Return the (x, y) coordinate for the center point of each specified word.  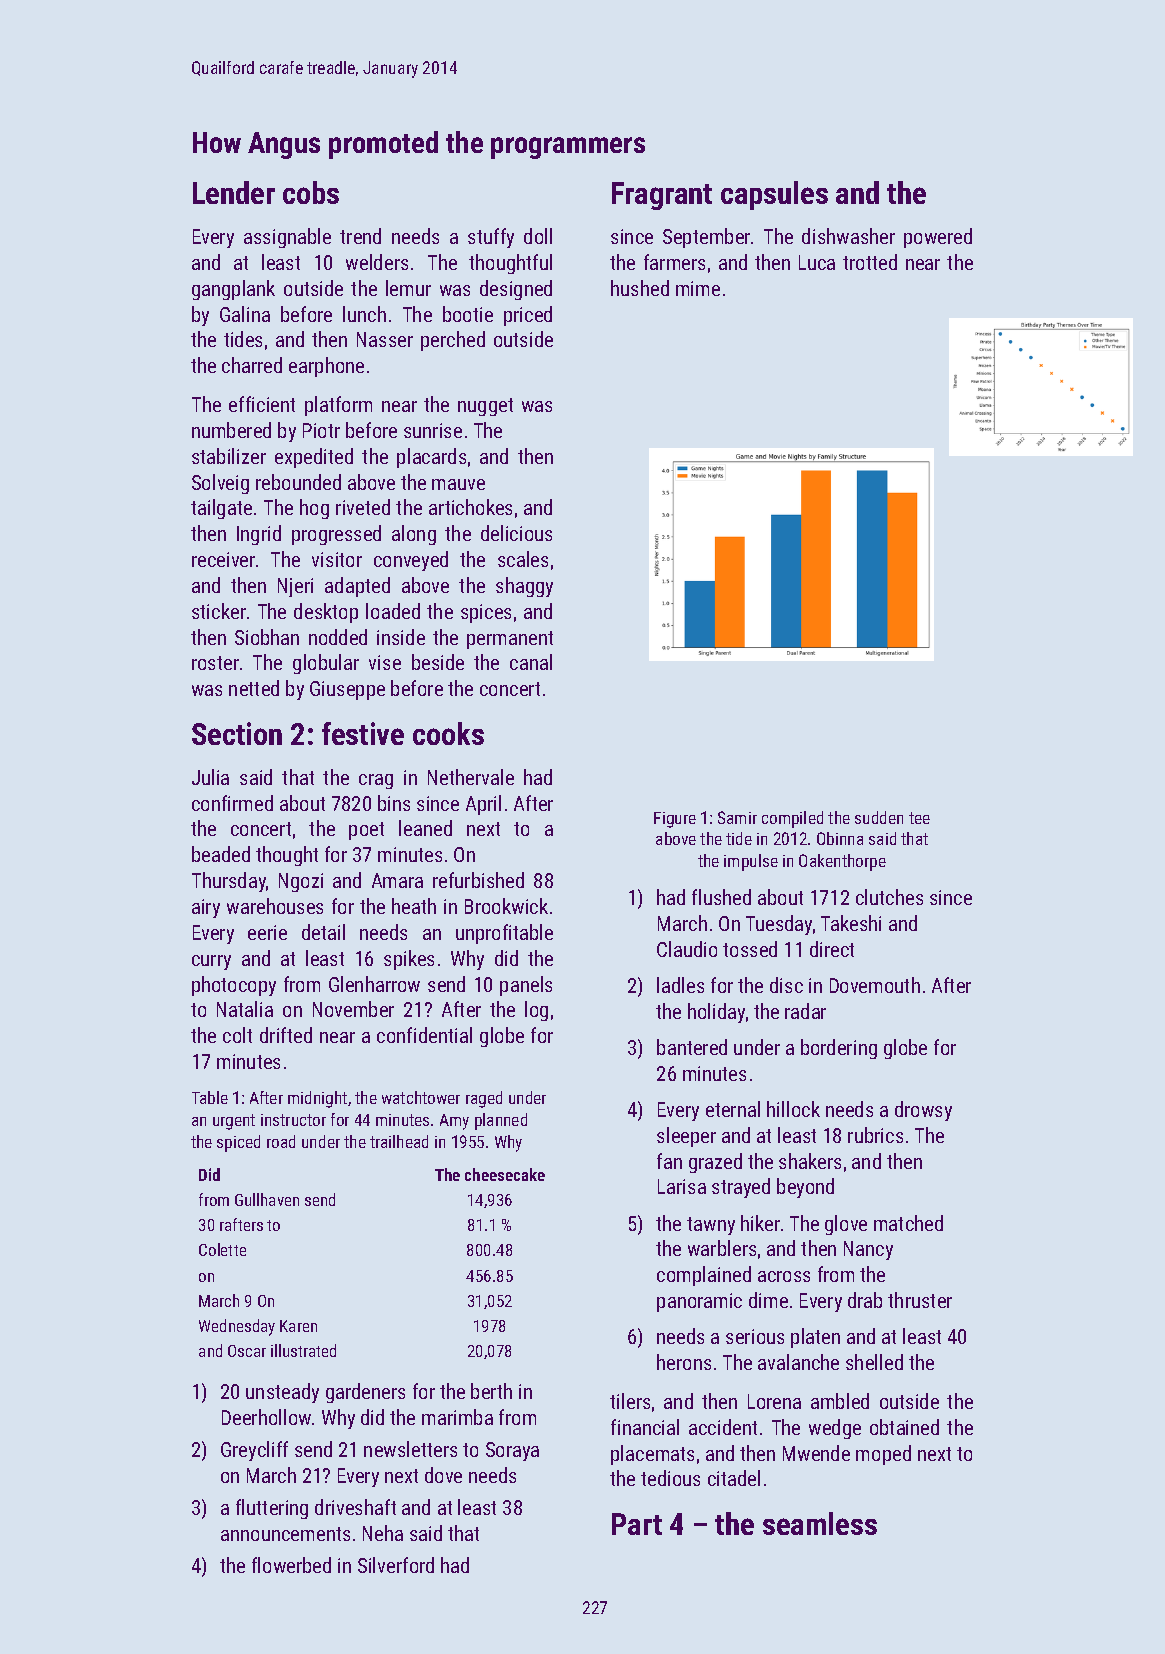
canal (531, 662)
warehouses (275, 906)
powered (938, 238)
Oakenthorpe (842, 862)
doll (538, 236)
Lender (234, 192)
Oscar (247, 1351)
